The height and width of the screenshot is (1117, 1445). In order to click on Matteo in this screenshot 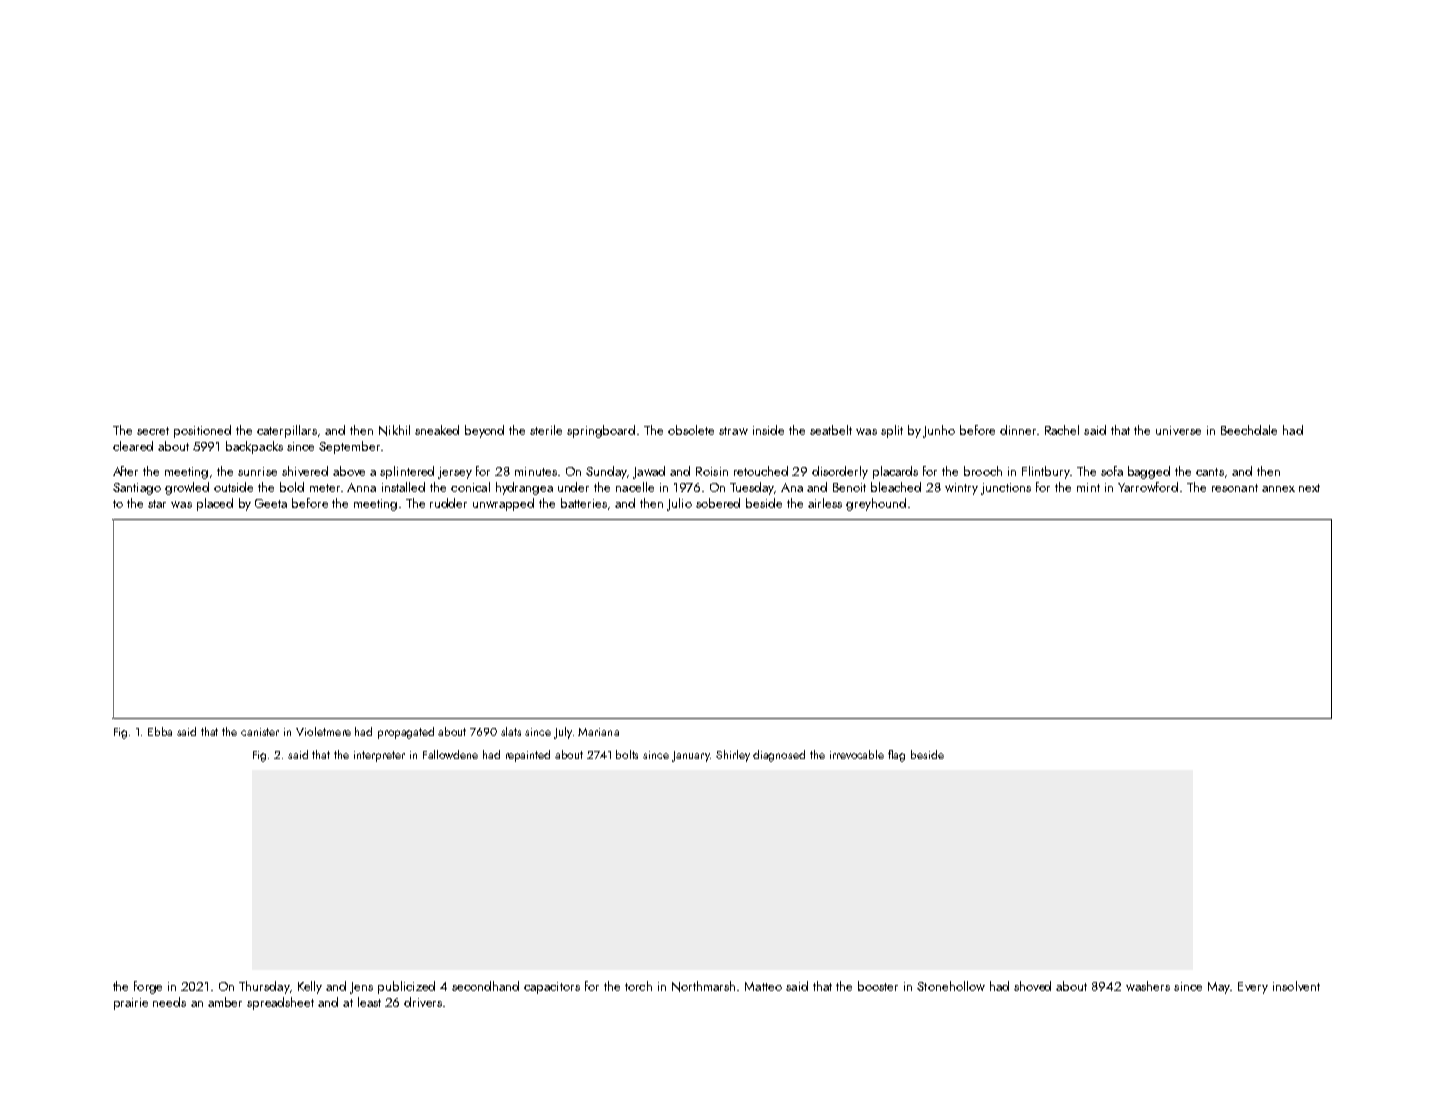, I will do `click(763, 986)`.
